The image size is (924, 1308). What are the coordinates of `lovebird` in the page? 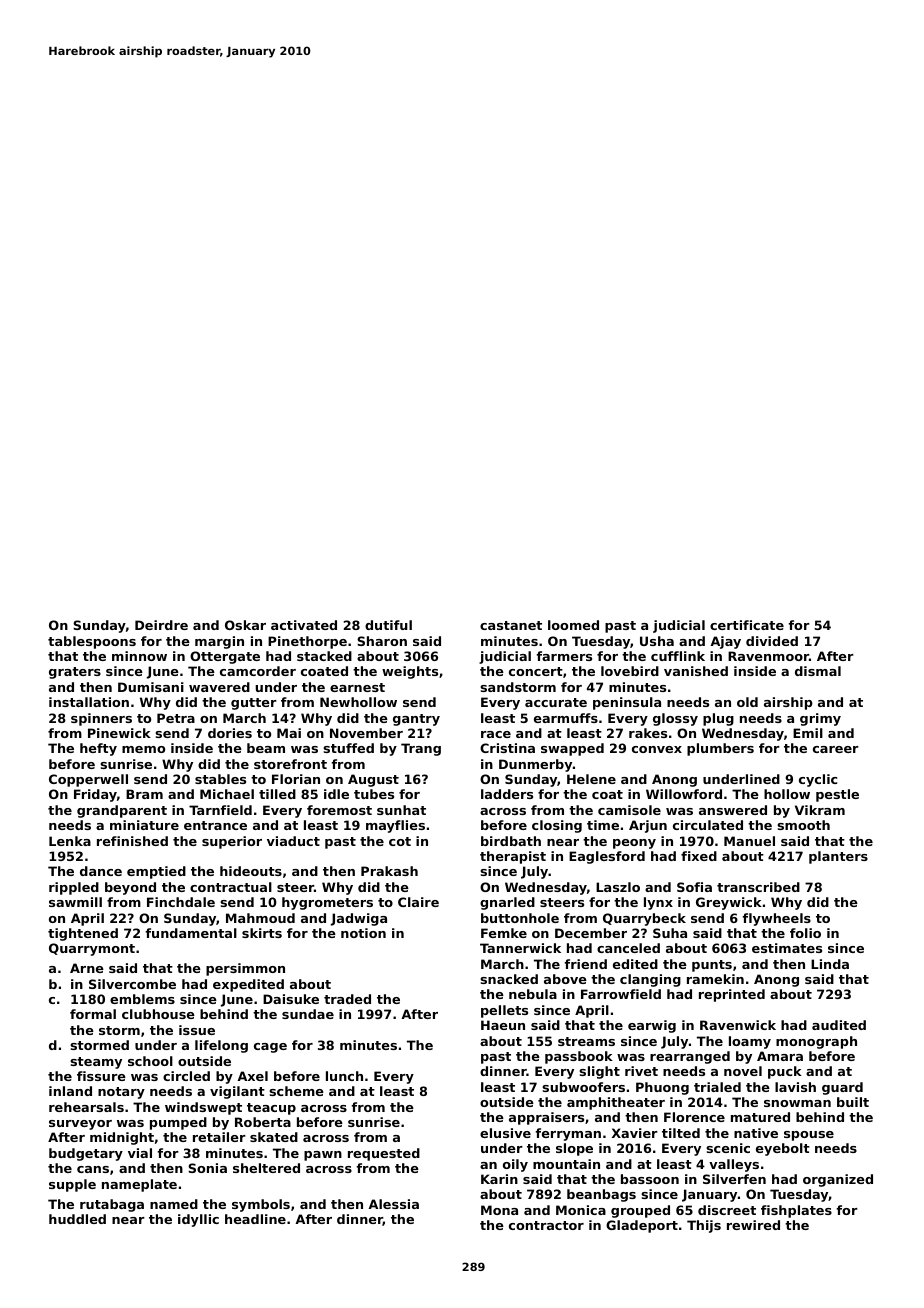 It's located at (630, 671).
